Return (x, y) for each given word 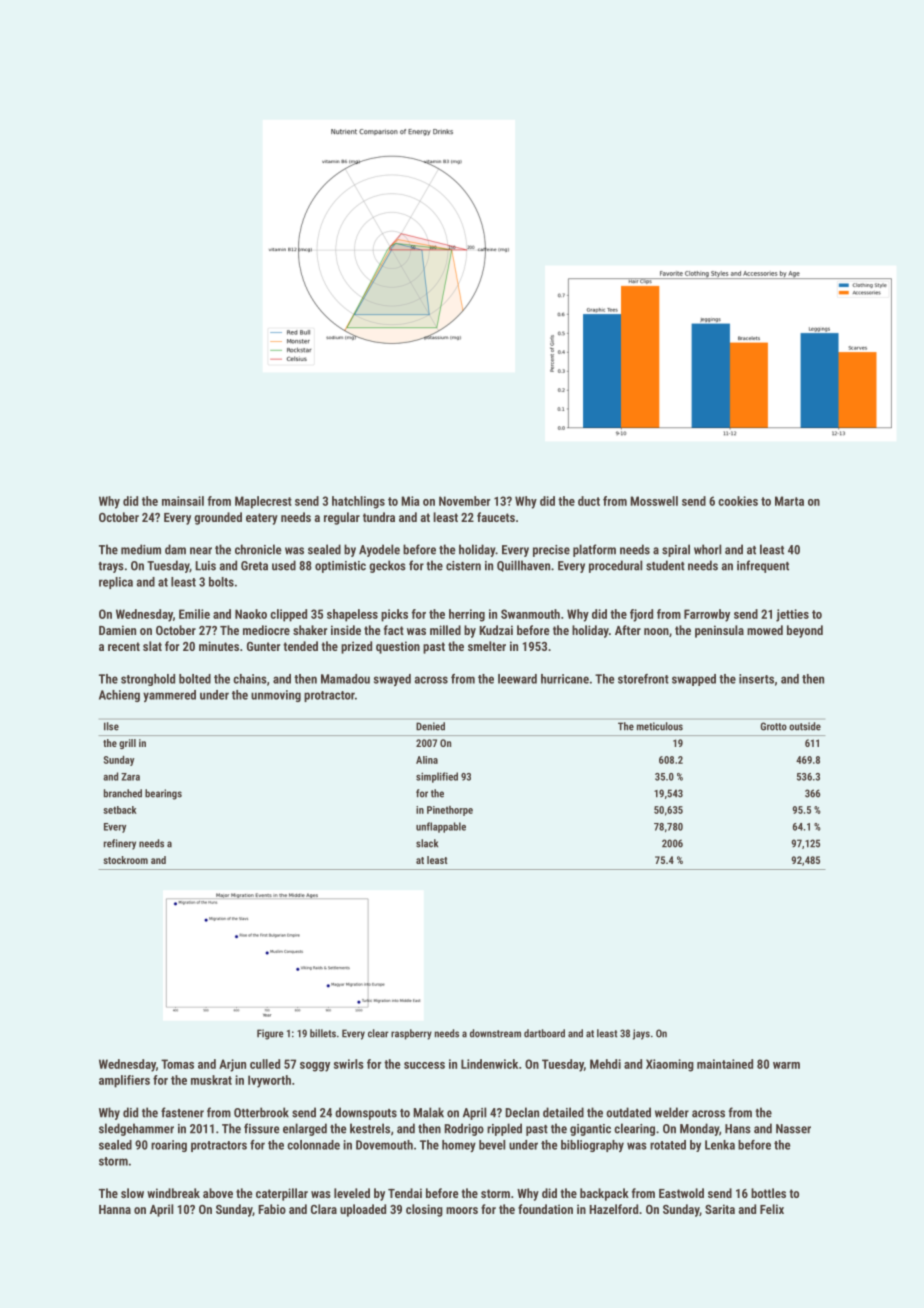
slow (132, 1193)
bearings (163, 794)
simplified (437, 777)
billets (323, 1033)
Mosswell (654, 501)
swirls (349, 1064)
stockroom (125, 860)
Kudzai (496, 630)
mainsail (183, 501)
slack (427, 843)
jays (641, 1034)
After (628, 630)
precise (551, 551)
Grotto (774, 726)
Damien (117, 630)
